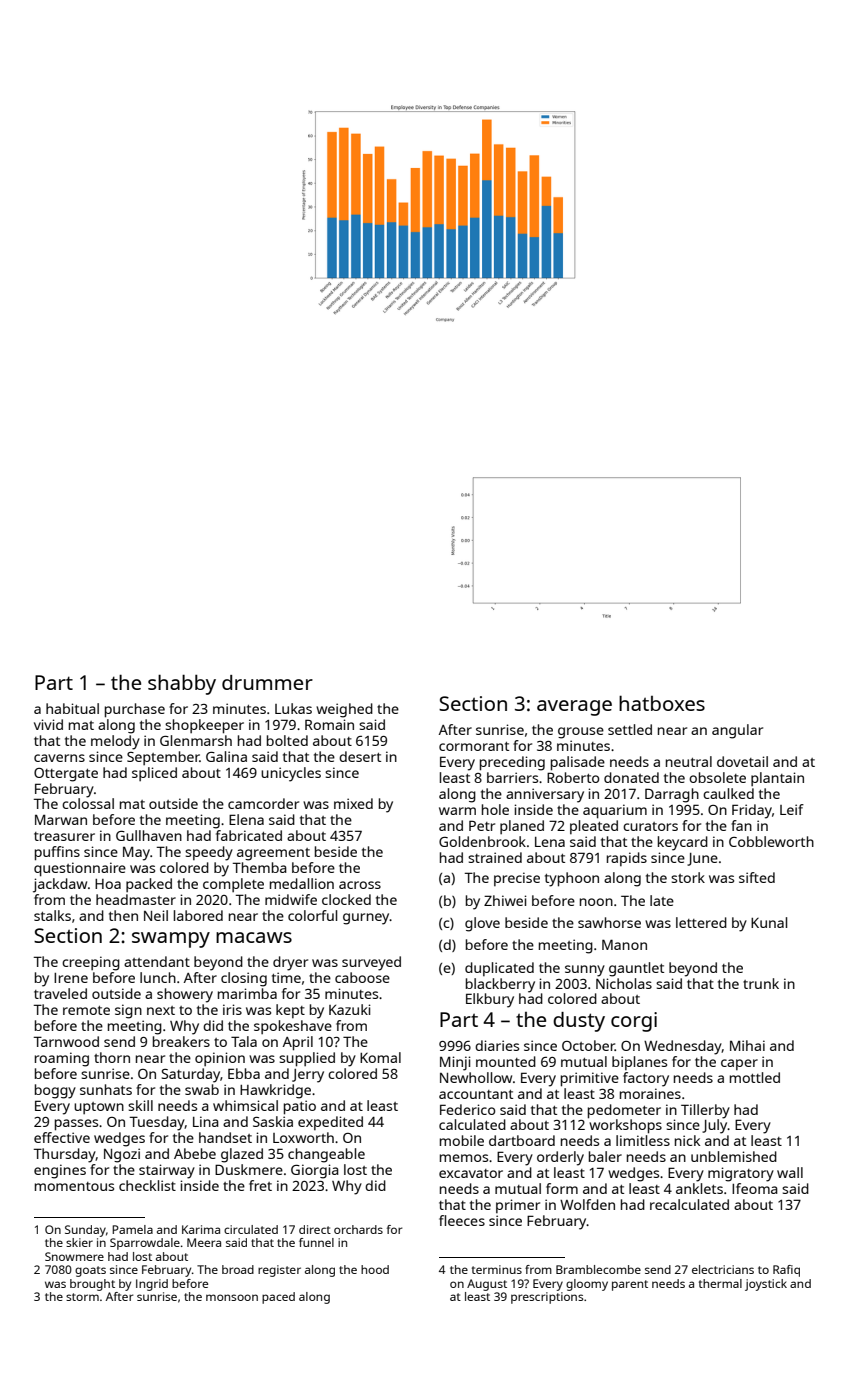 The height and width of the document is (1400, 849). Describe the element at coordinates (182, 684) in the document. I see `shabby` at that location.
